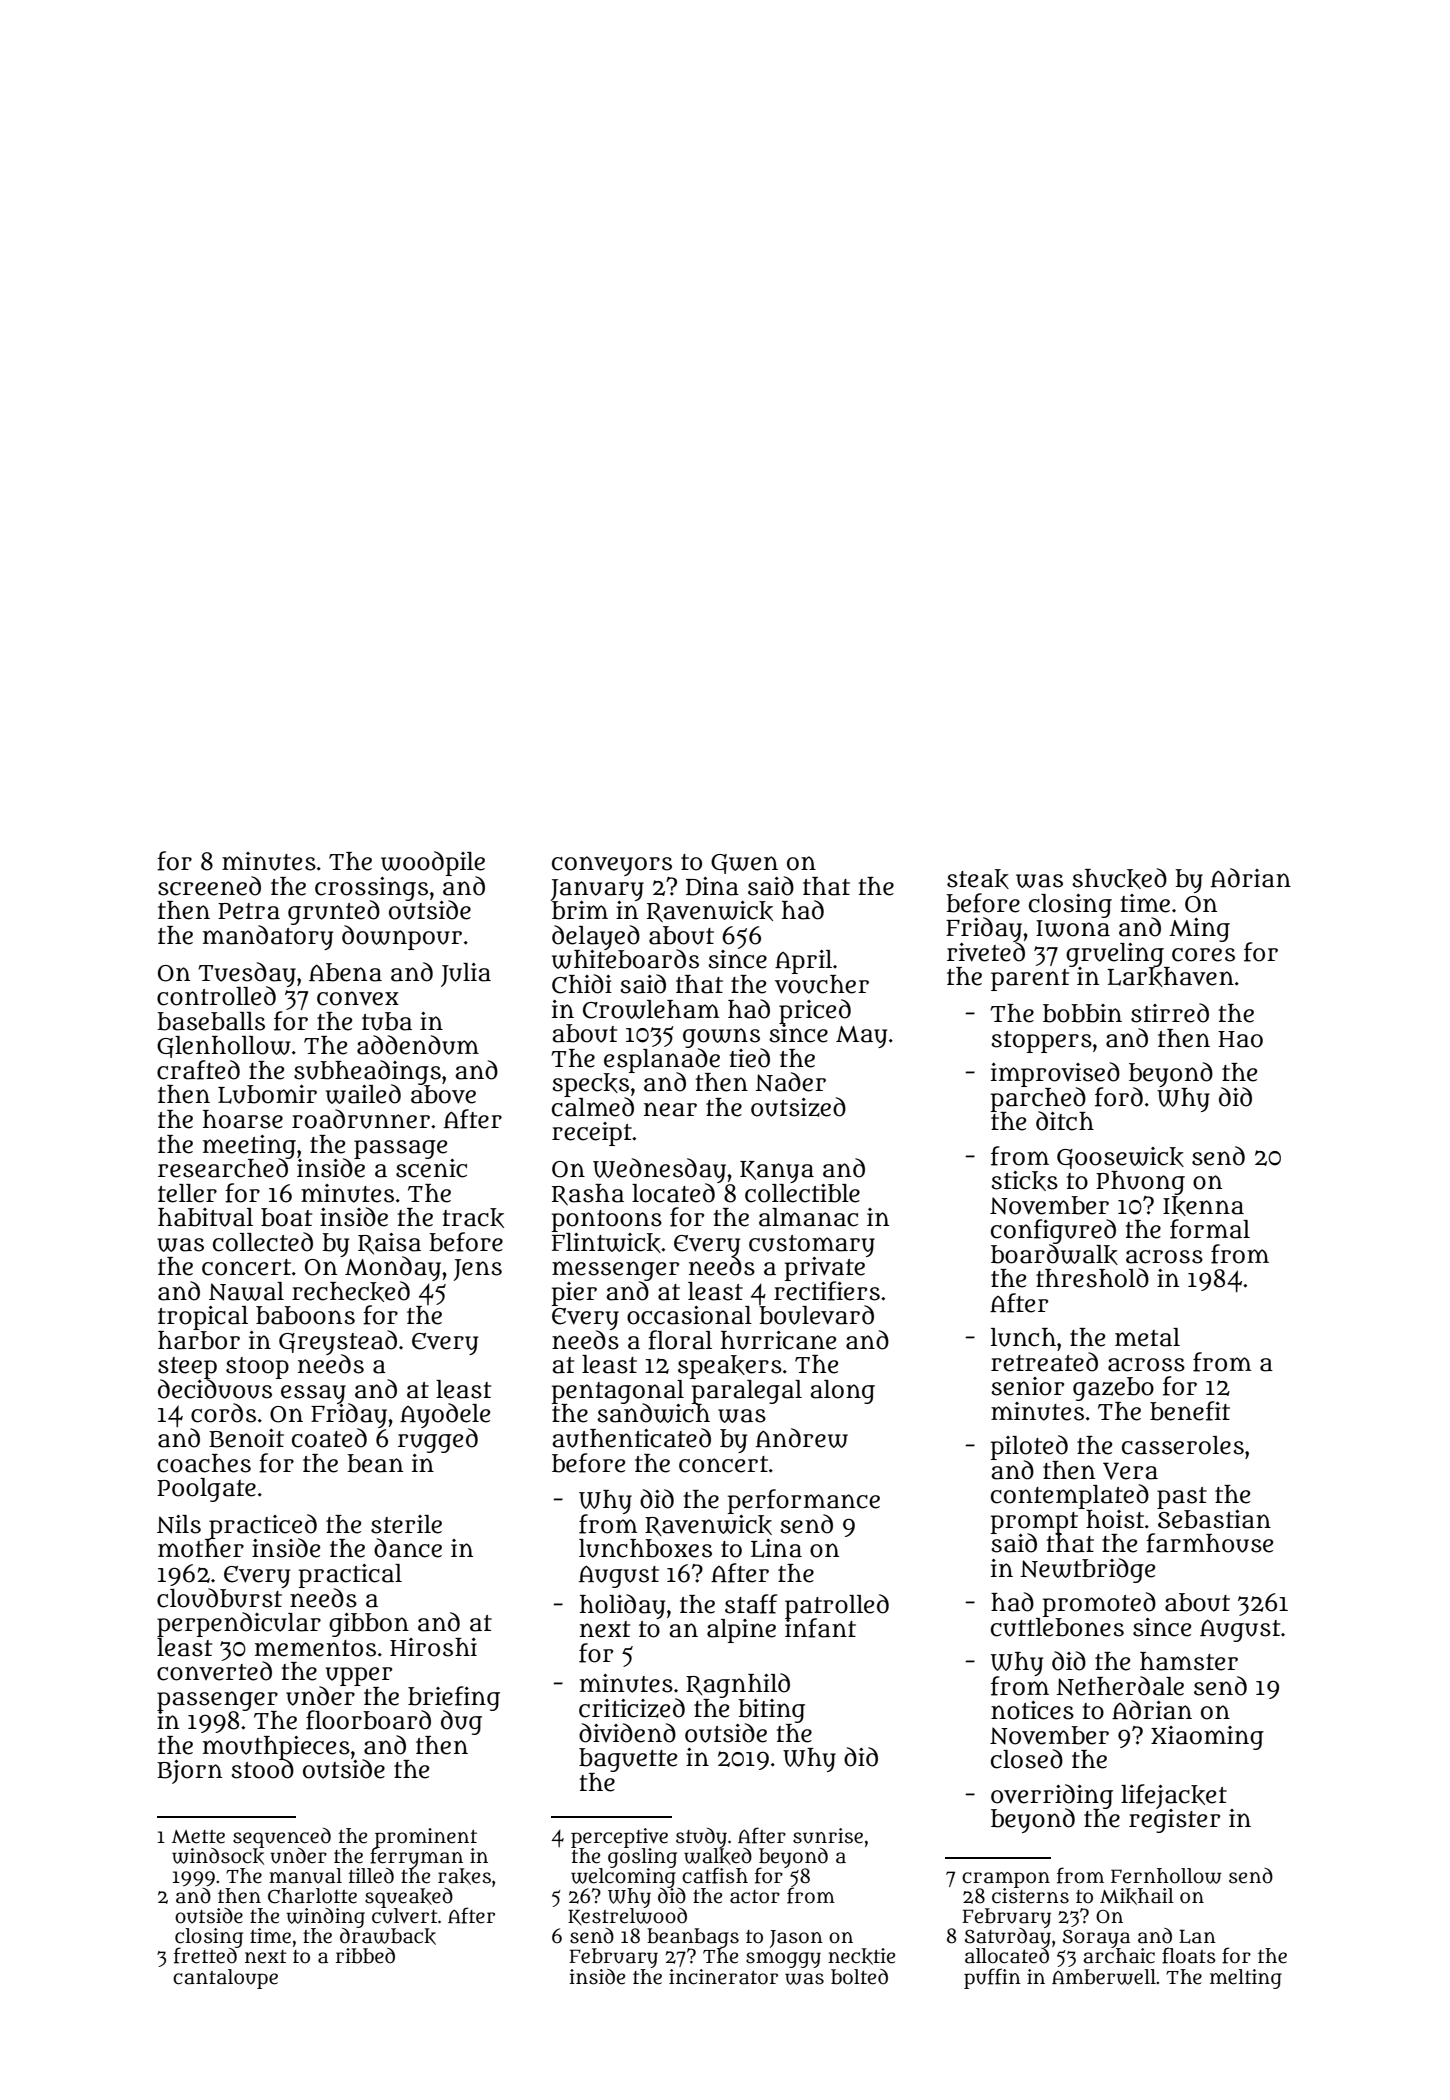  Describe the element at coordinates (433, 863) in the page. I see `woodpile` at that location.
